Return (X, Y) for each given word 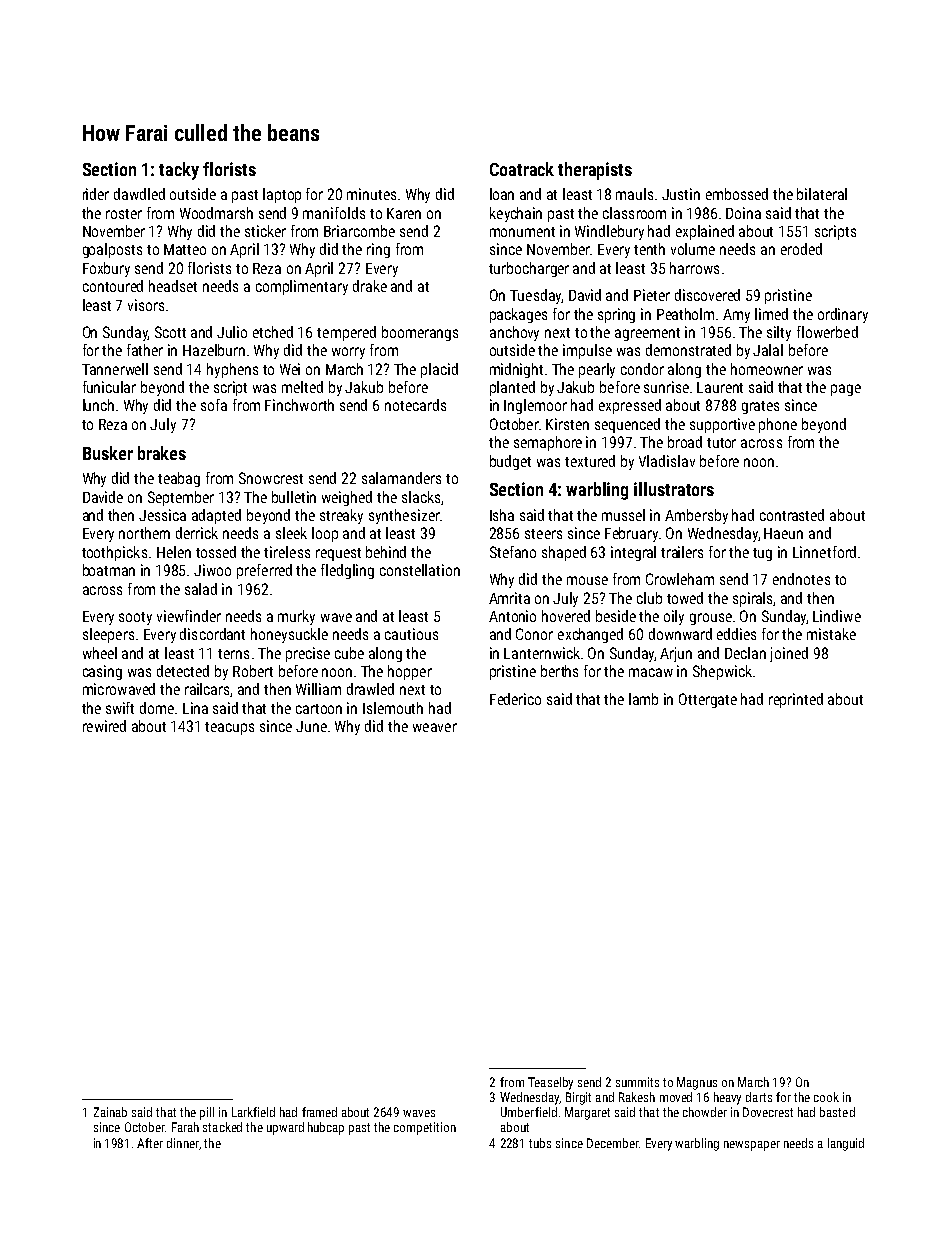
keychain (516, 214)
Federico (515, 699)
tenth (649, 249)
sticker (265, 231)
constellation (420, 570)
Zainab (110, 1112)
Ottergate (708, 700)
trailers (682, 552)
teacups (229, 728)
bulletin (294, 497)
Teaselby (550, 1083)
